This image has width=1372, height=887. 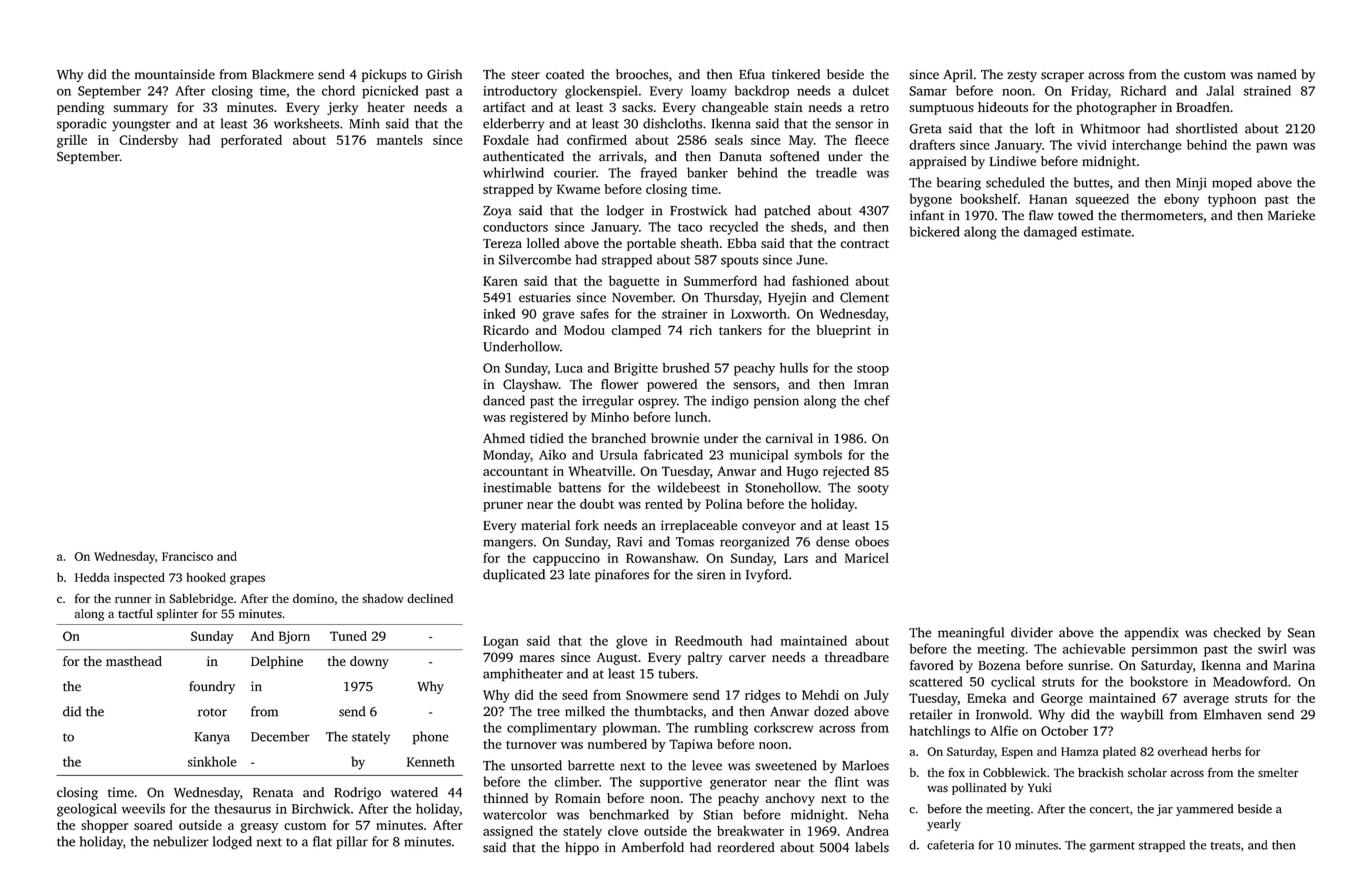 What do you see at coordinates (175, 74) in the image?
I see `mountainside` at bounding box center [175, 74].
